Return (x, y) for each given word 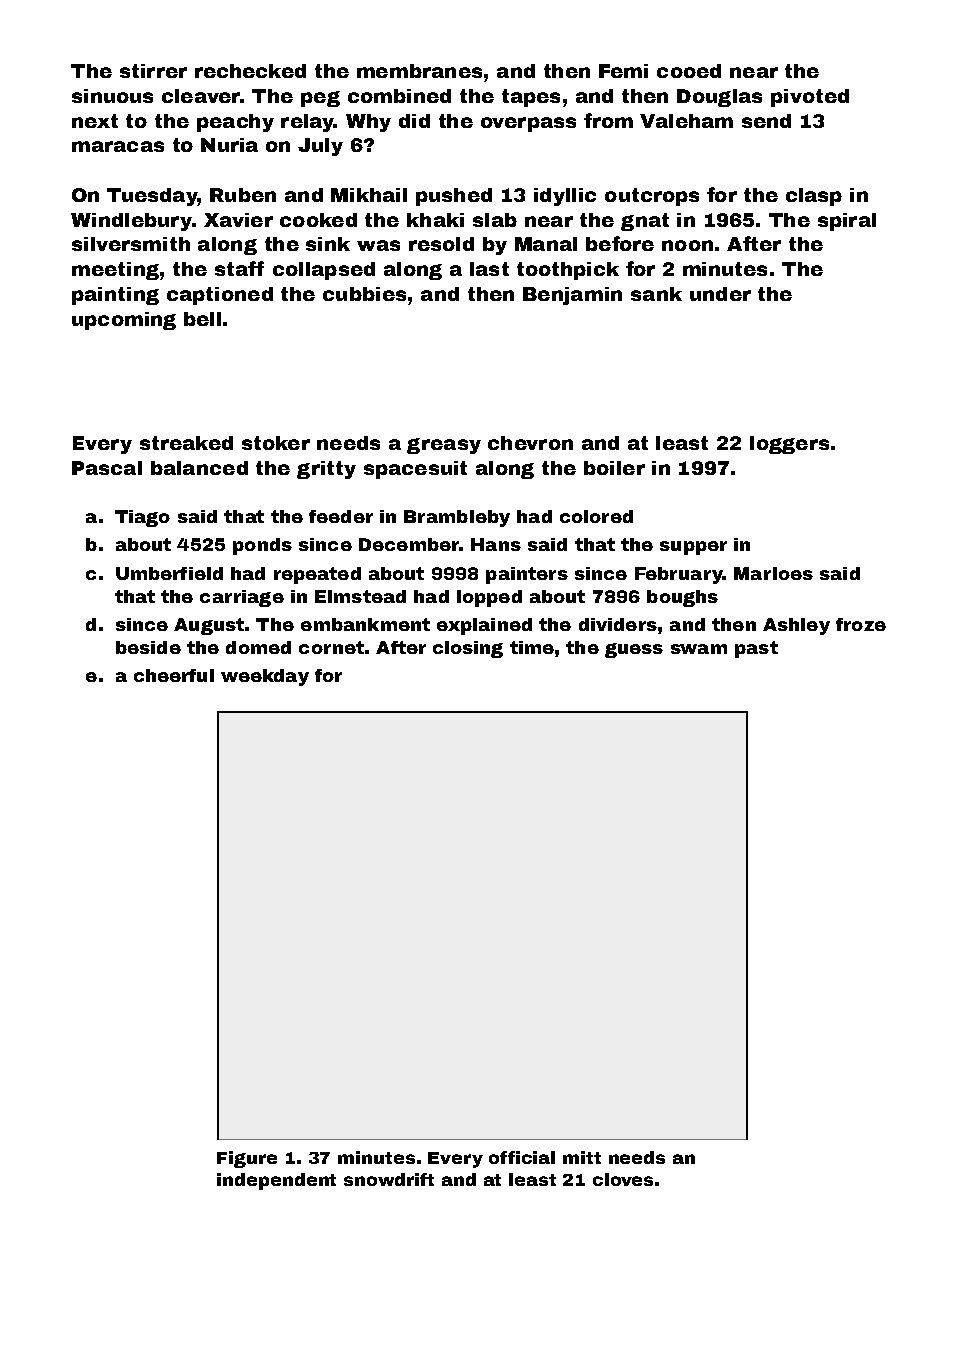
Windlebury (132, 222)
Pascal (107, 468)
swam (699, 649)
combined (399, 96)
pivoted (810, 98)
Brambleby (457, 518)
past (756, 649)
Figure (247, 1159)
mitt (582, 1157)
